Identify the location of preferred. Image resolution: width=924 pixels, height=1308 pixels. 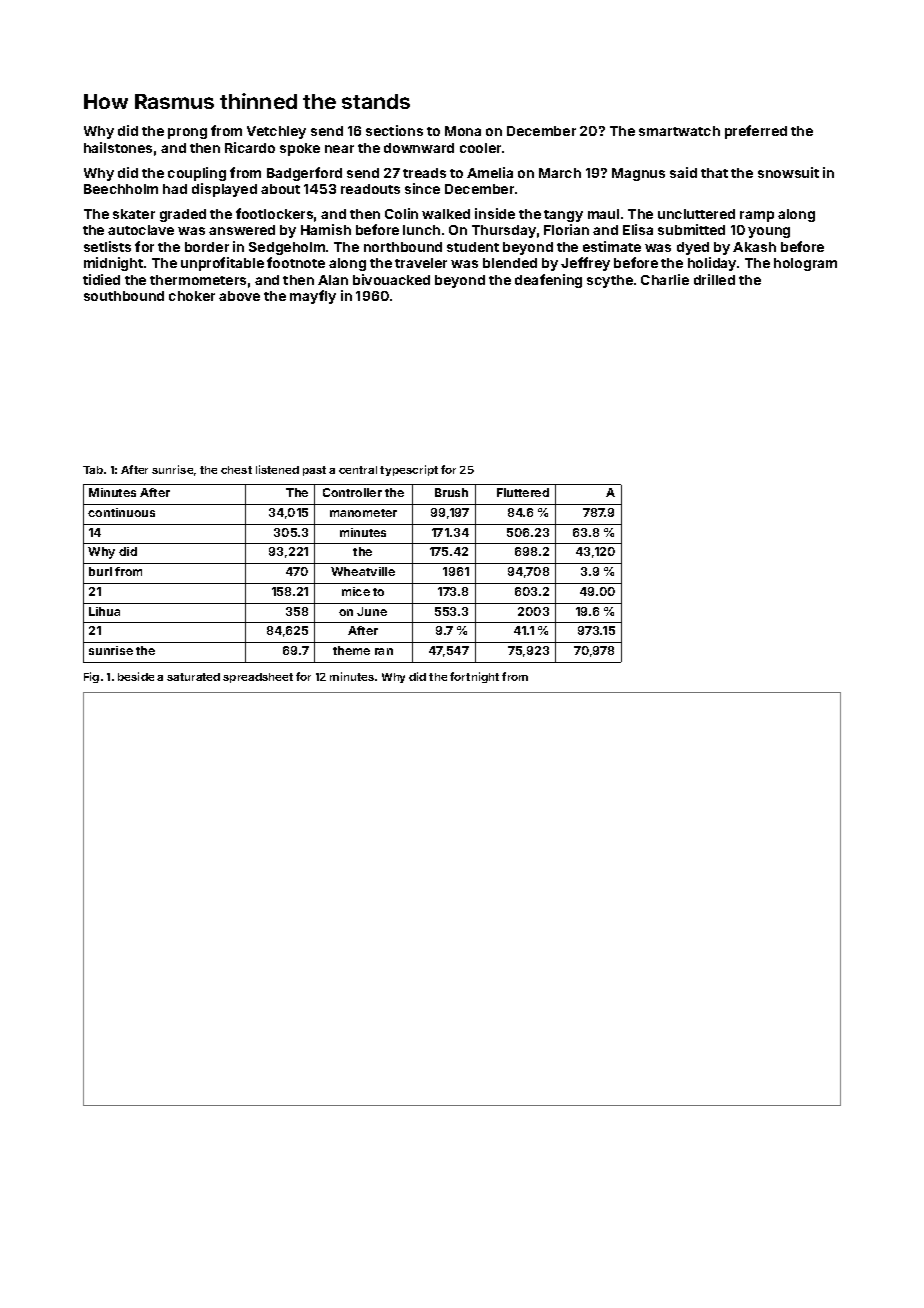
(756, 132).
